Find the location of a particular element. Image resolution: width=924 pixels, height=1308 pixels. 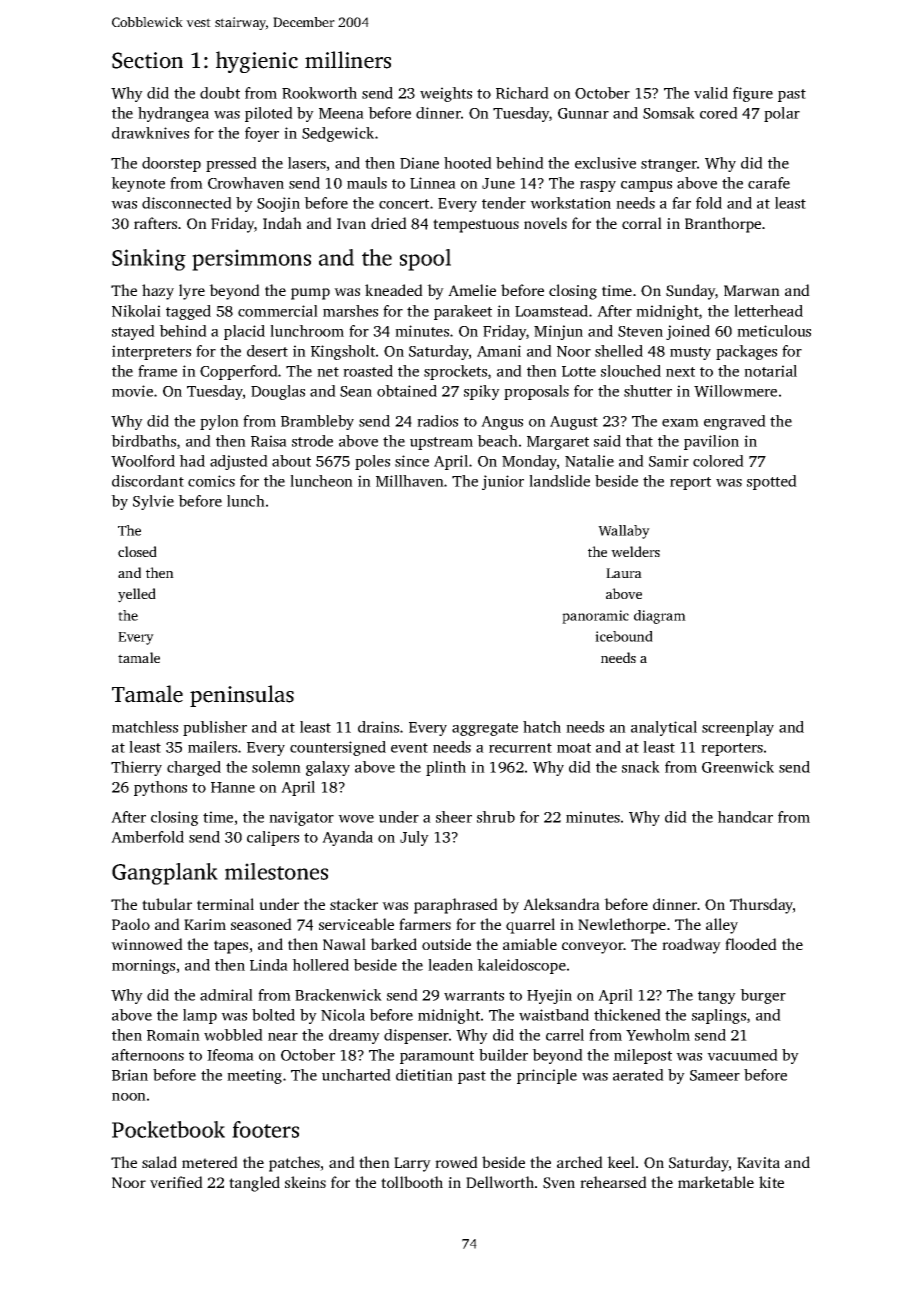

milliners is located at coordinates (348, 60).
